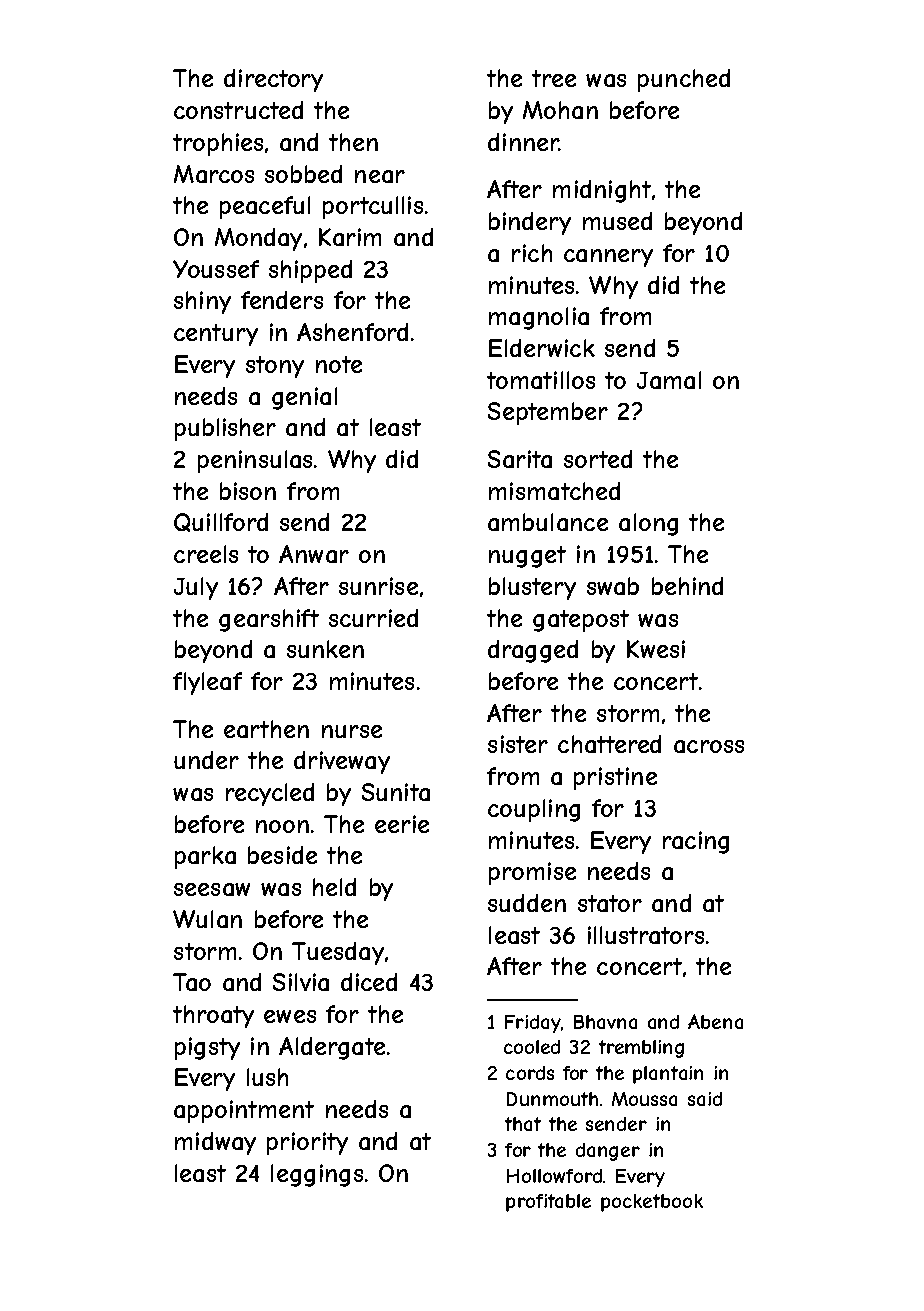 The width and height of the document is (924, 1311). What do you see at coordinates (317, 1175) in the document?
I see `leggings` at bounding box center [317, 1175].
